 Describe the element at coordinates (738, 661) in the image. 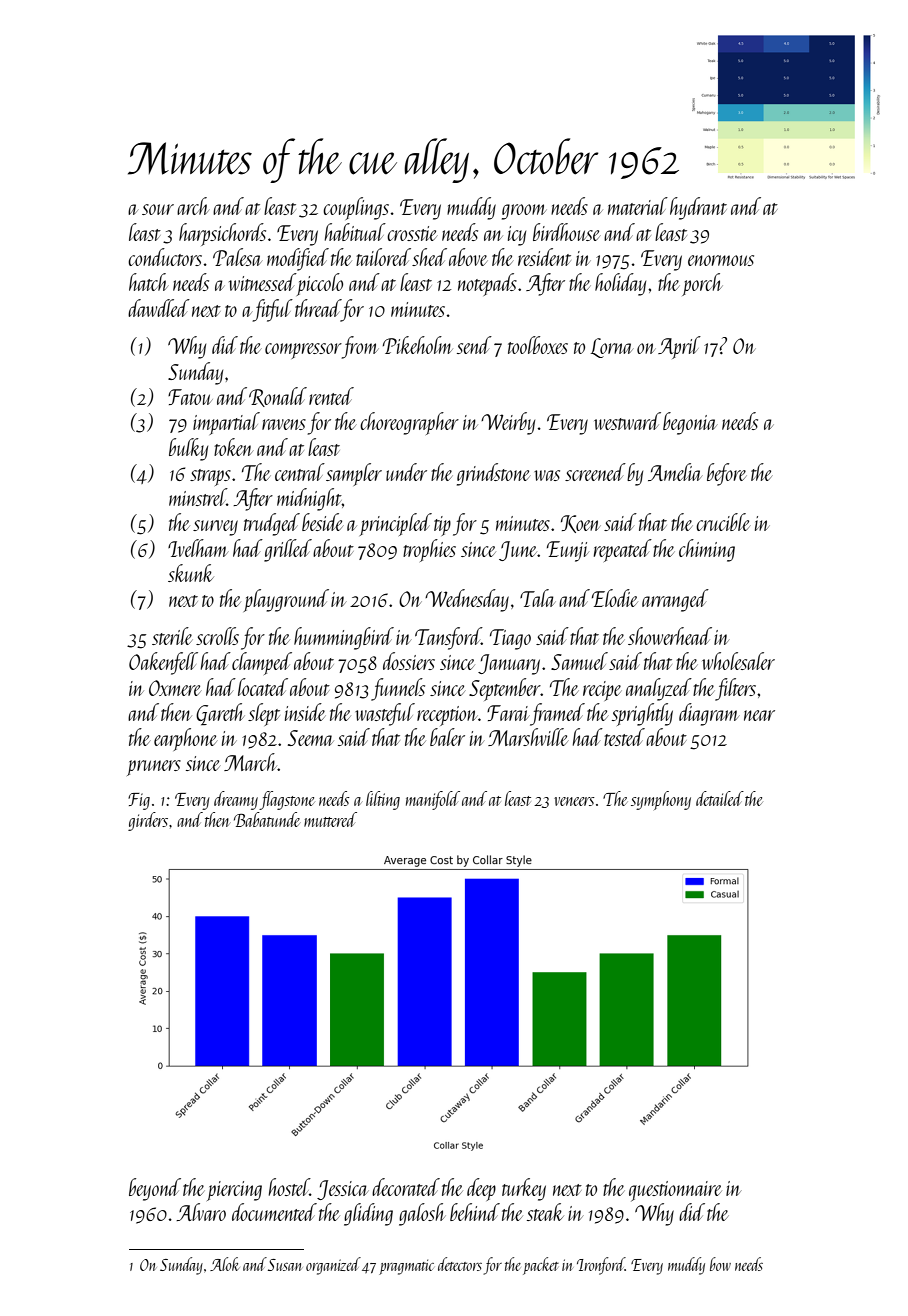

I see `wholesaler` at that location.
